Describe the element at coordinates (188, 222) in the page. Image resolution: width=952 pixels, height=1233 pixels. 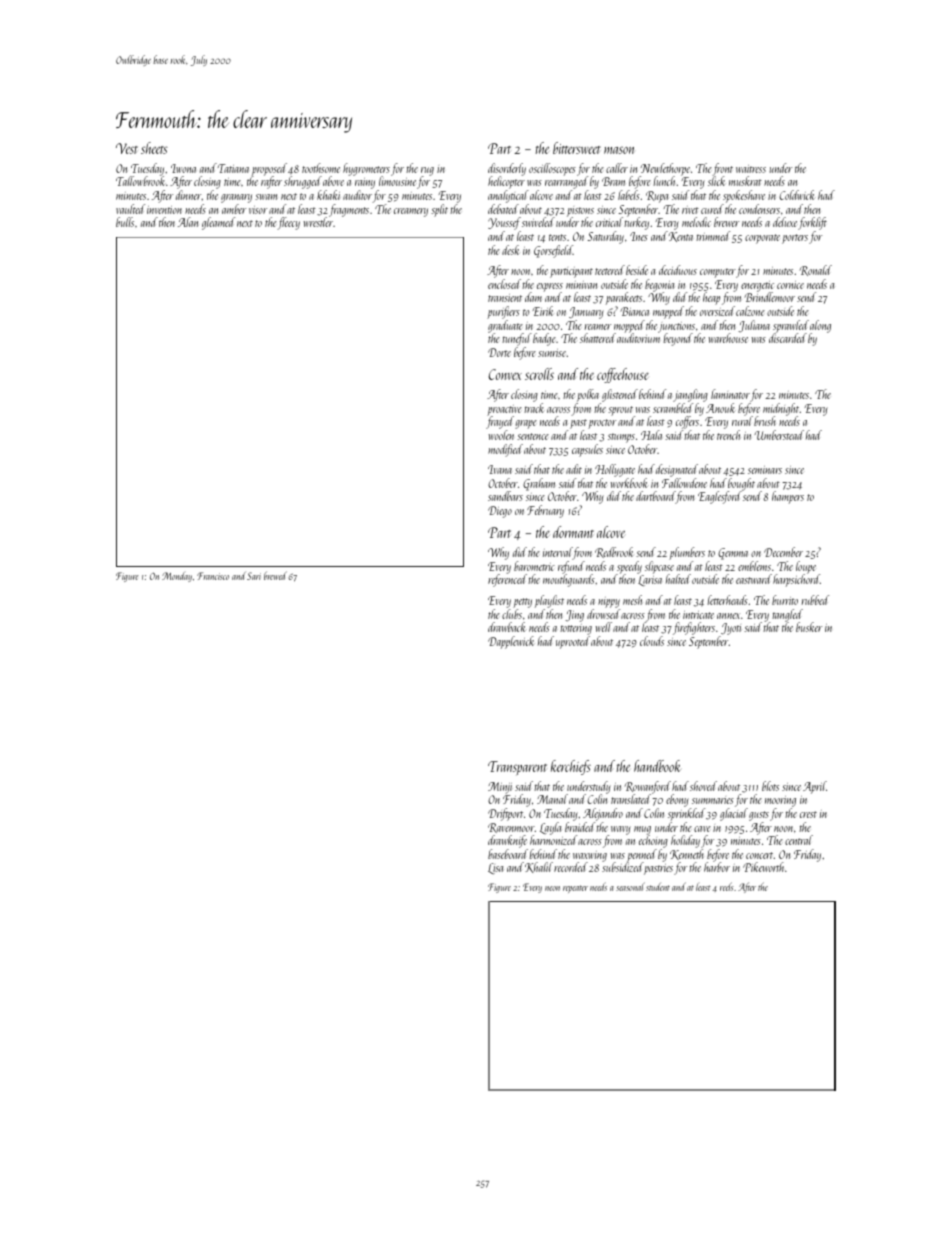
I see `Alan` at that location.
